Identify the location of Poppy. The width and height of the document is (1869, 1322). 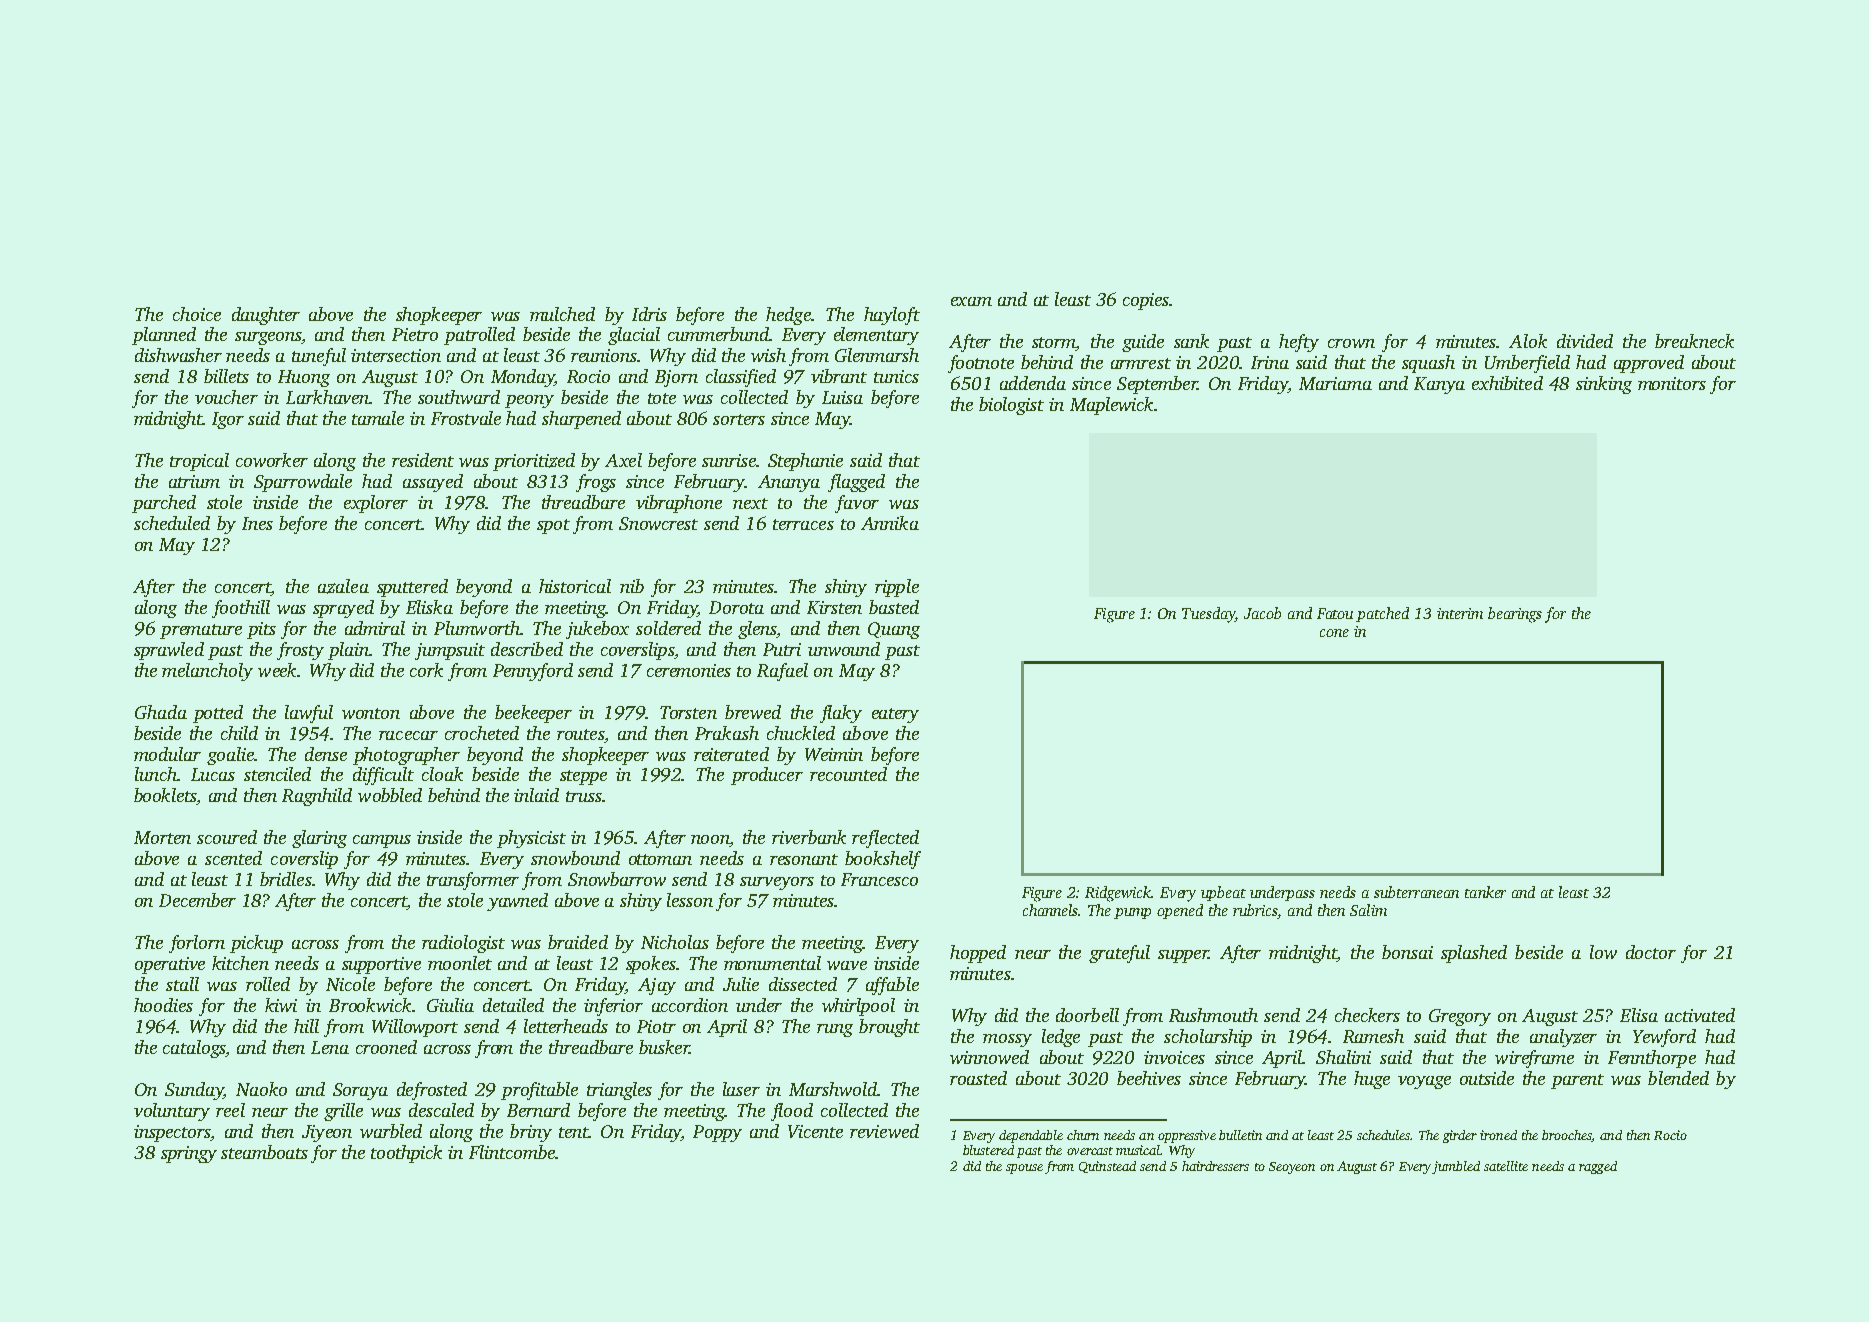
(717, 1133).
